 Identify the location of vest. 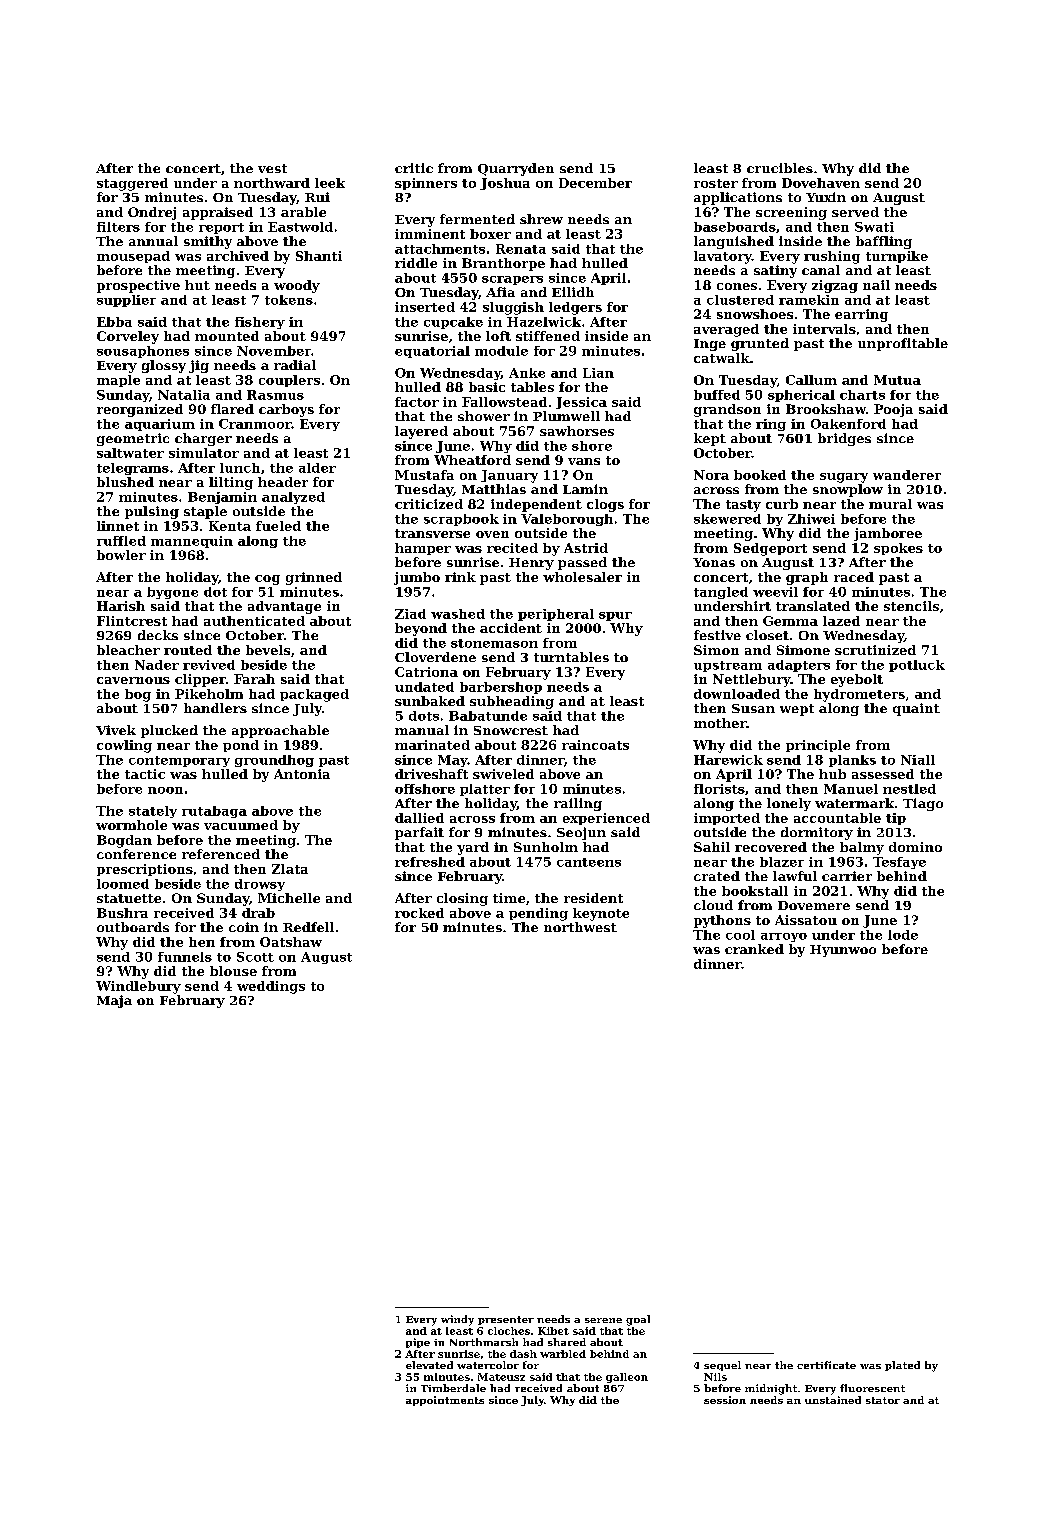
(272, 168).
